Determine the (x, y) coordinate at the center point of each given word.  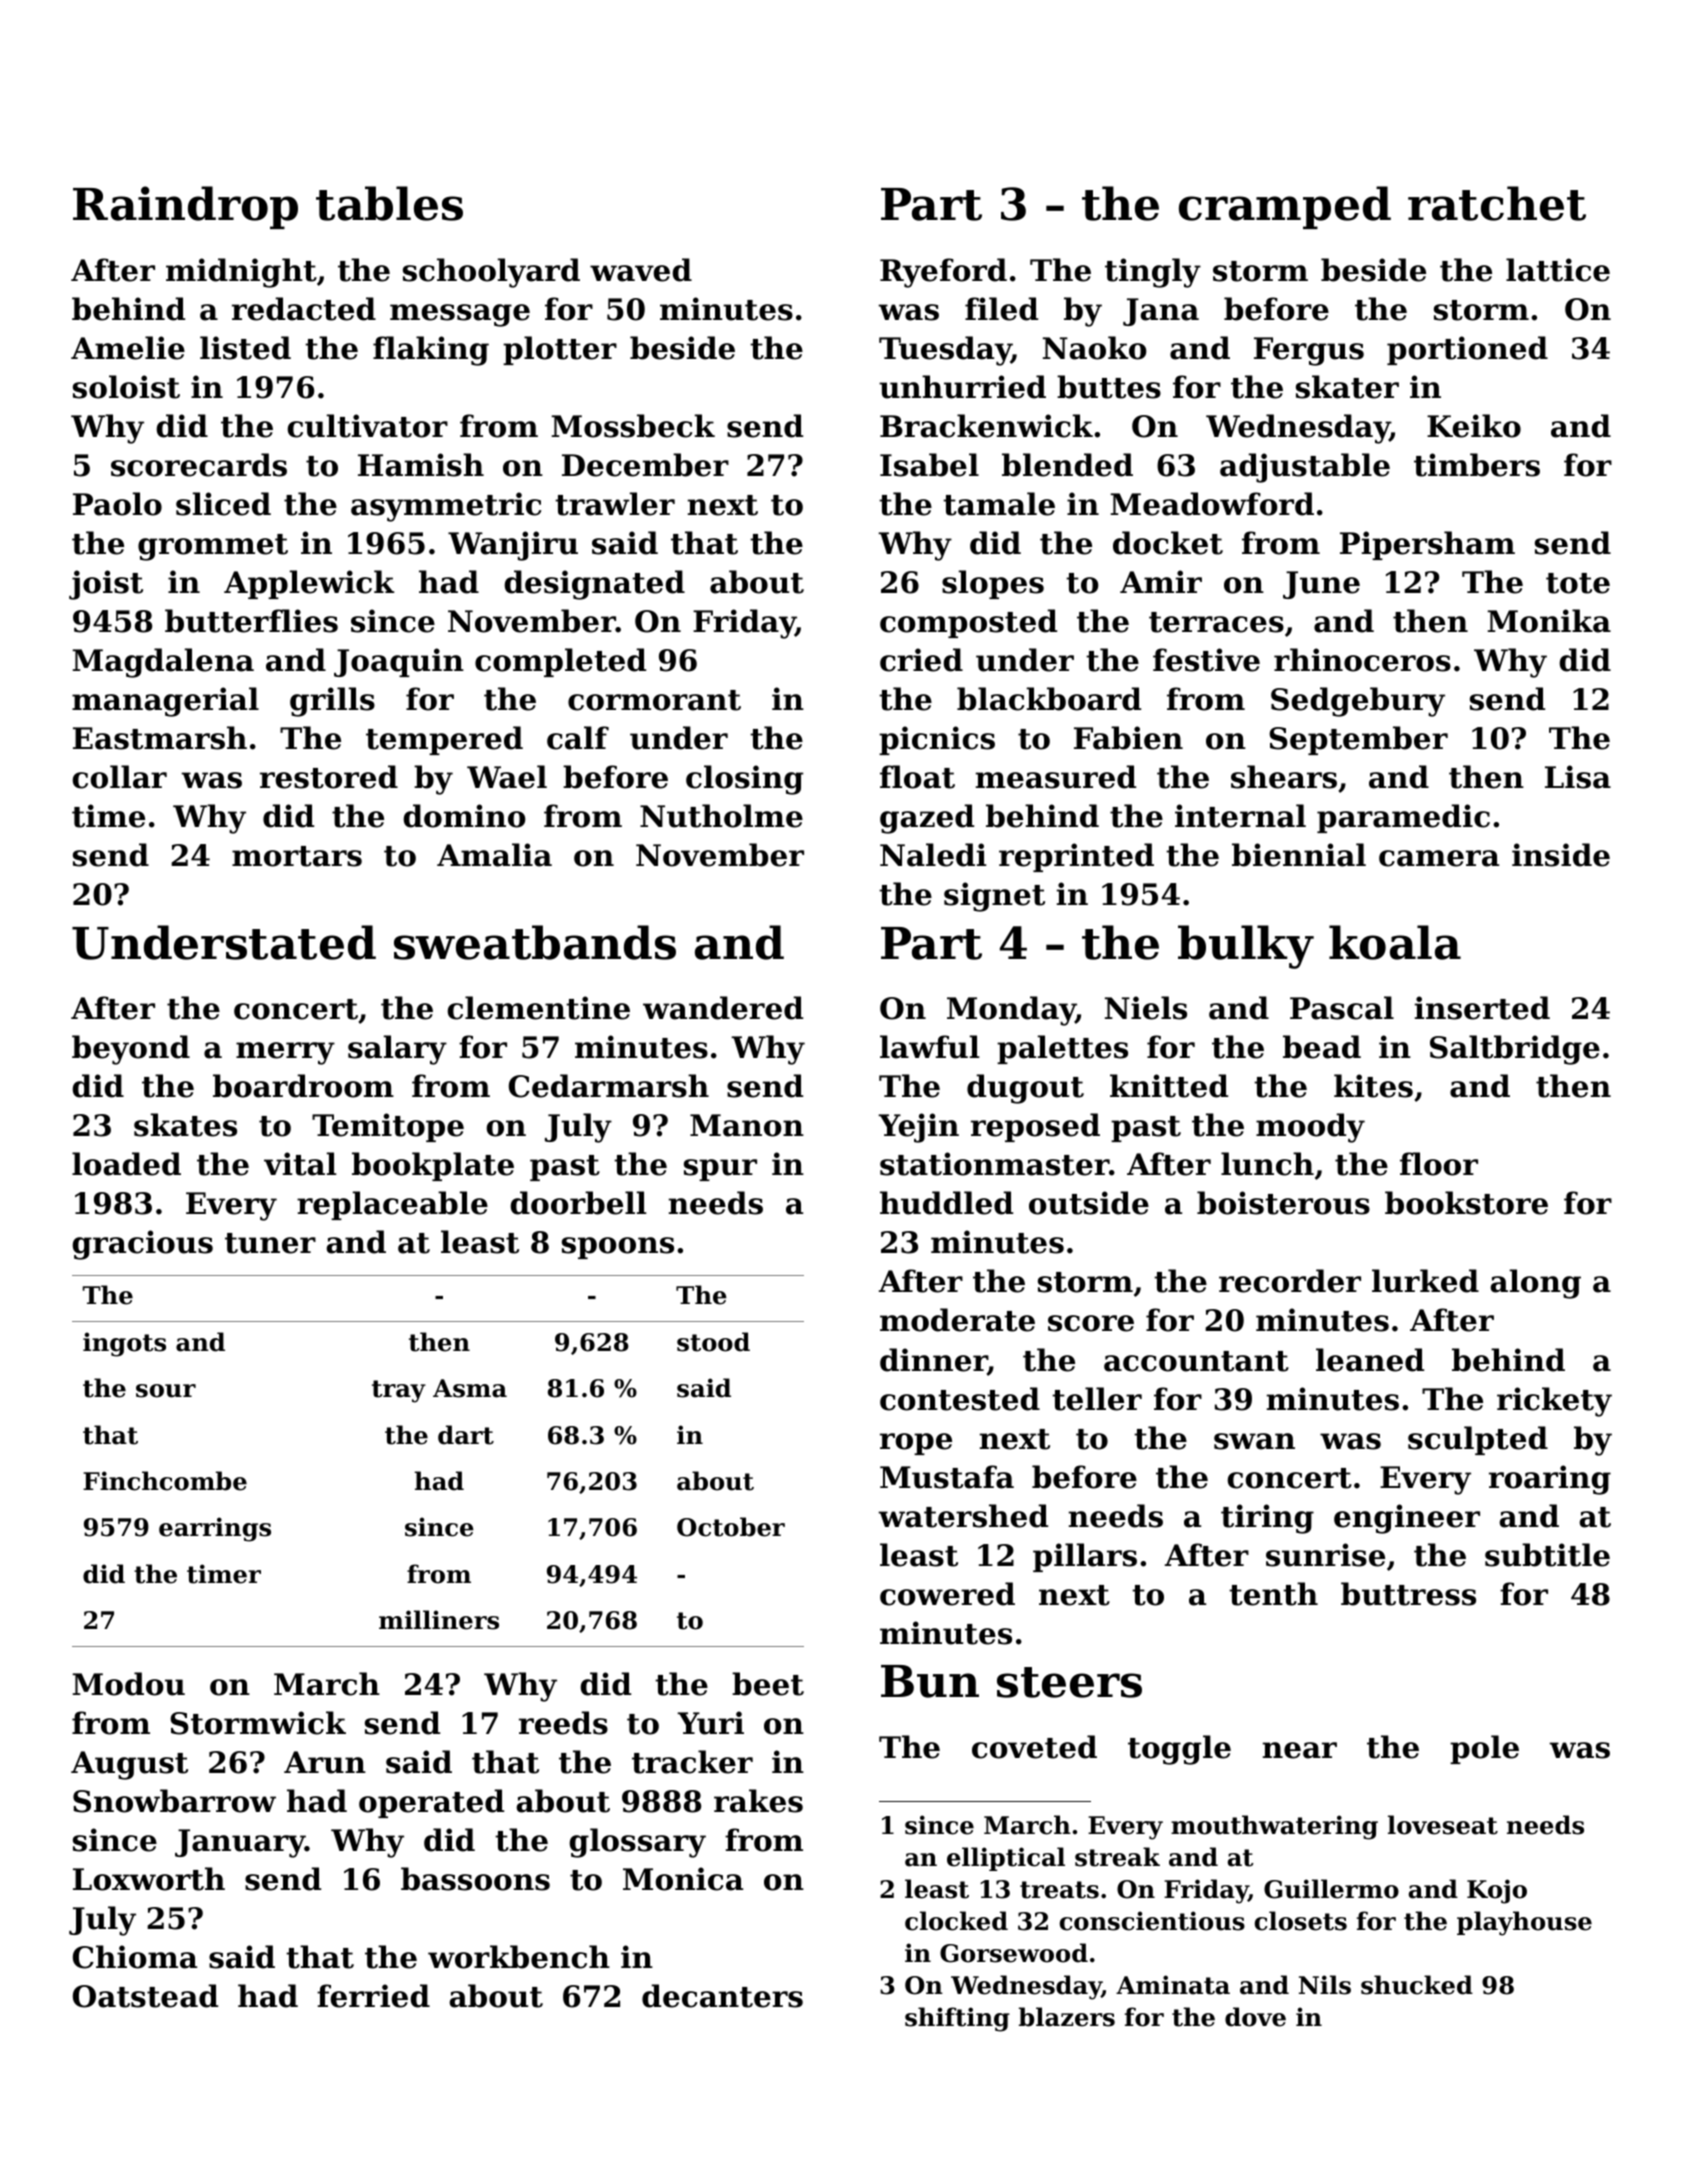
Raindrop (185, 207)
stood (713, 1342)
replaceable (392, 1205)
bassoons (475, 1879)
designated (594, 585)
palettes (1062, 1049)
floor (1439, 1164)
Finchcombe (165, 1481)
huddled (946, 1203)
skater (1347, 387)
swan (1254, 1441)
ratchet (1497, 203)
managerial (165, 702)
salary (397, 1050)
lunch (1267, 1164)
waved (641, 270)
